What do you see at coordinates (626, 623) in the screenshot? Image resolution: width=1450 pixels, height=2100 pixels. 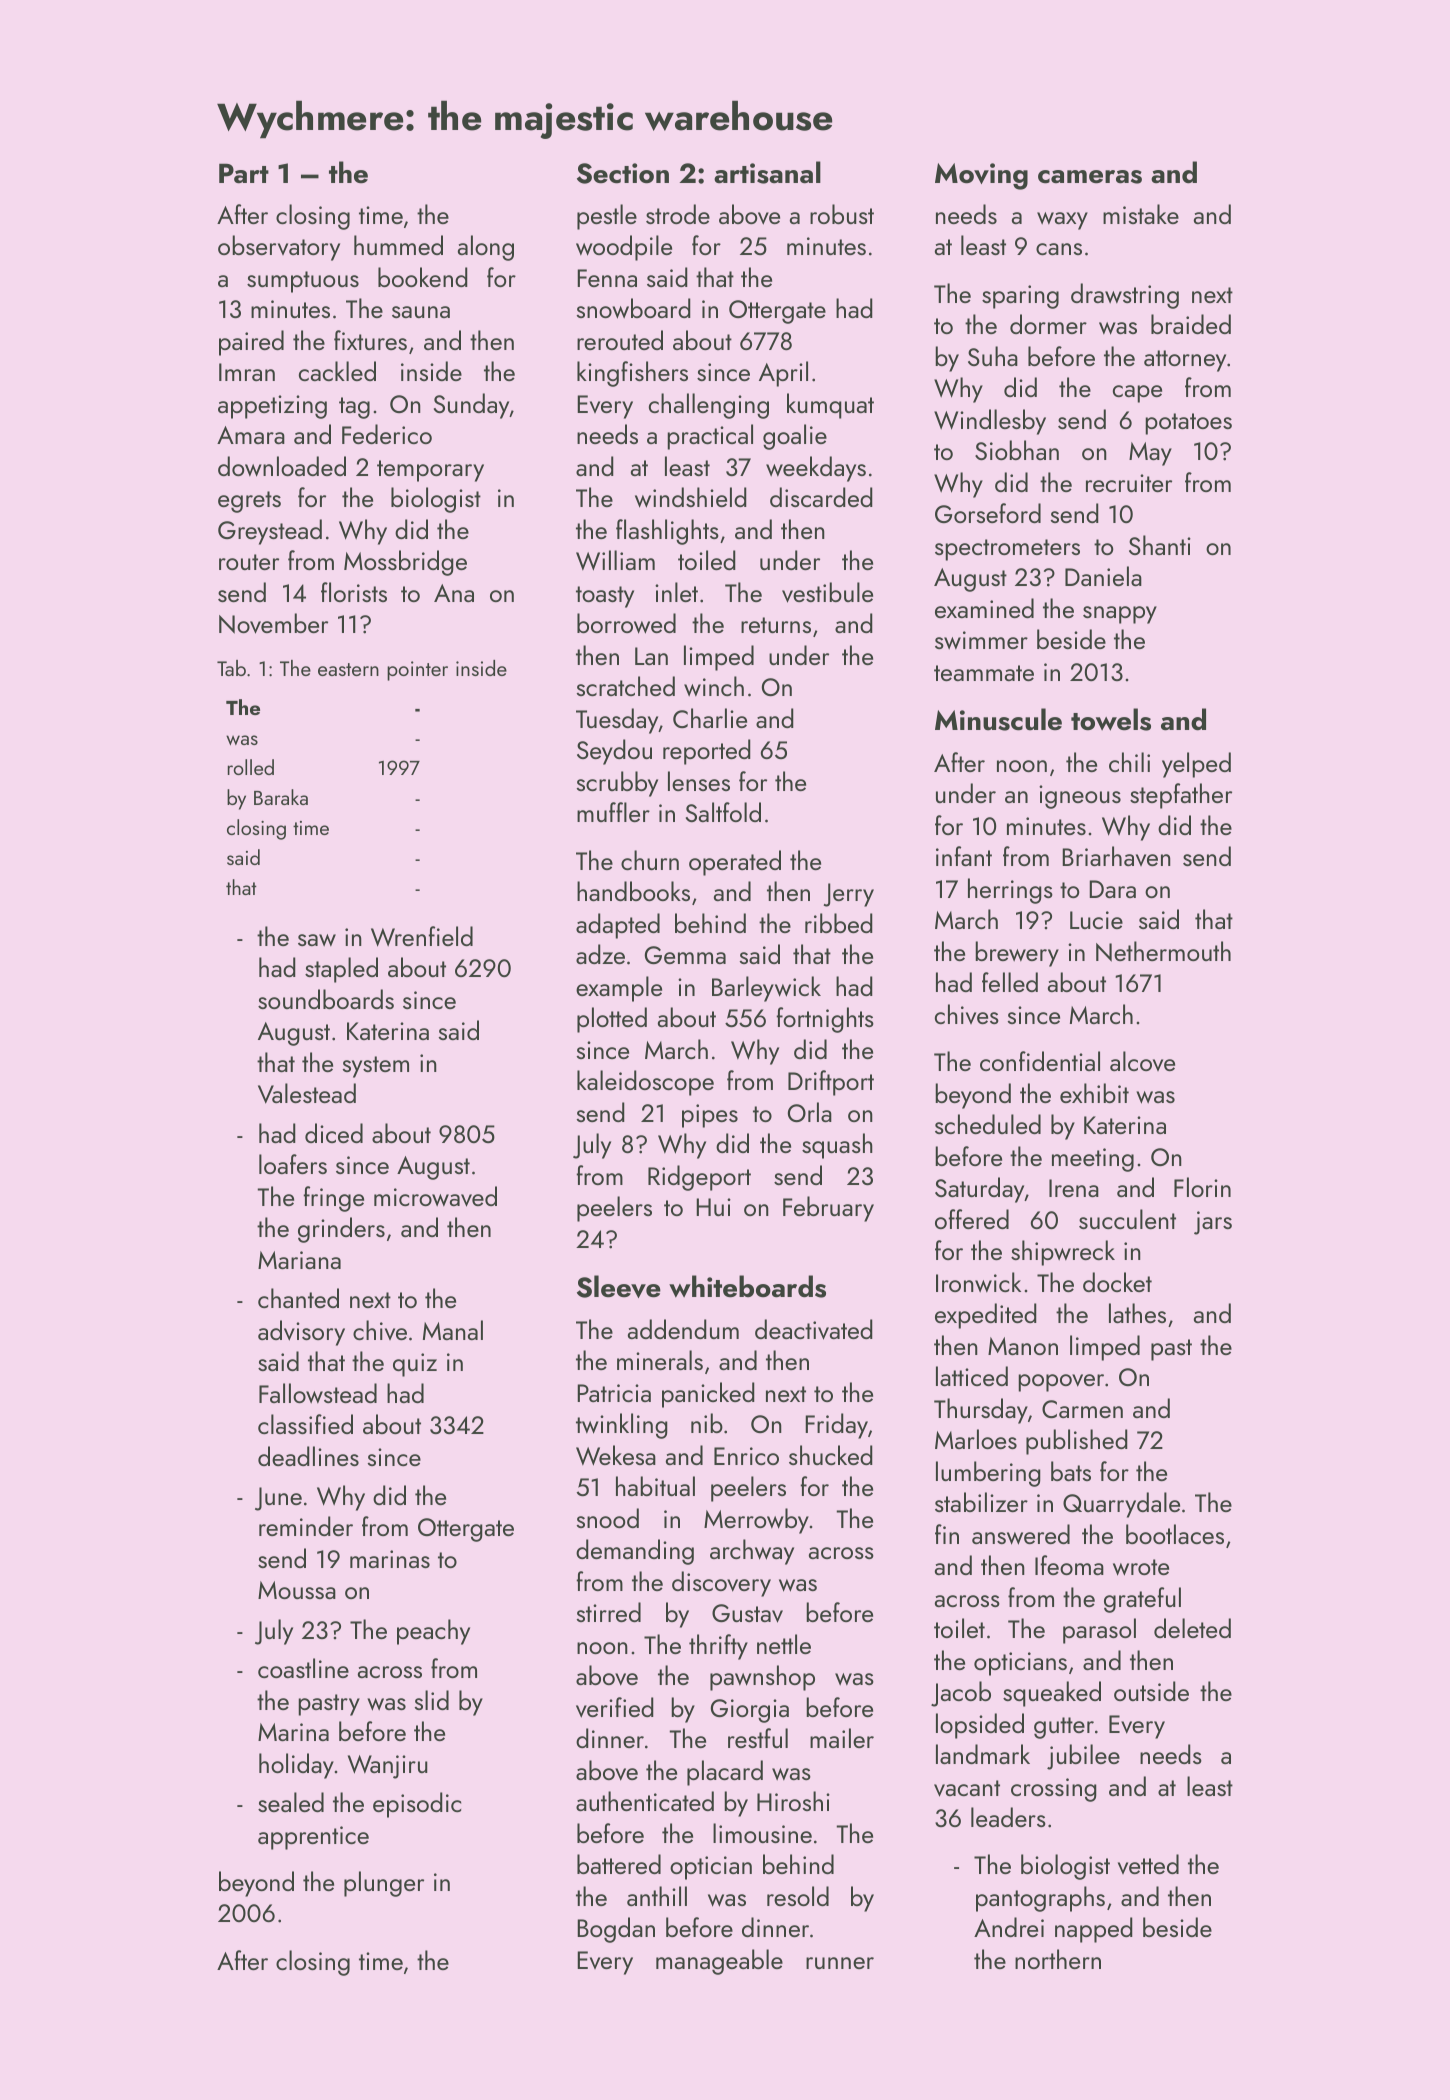 I see `borrowed` at bounding box center [626, 623].
